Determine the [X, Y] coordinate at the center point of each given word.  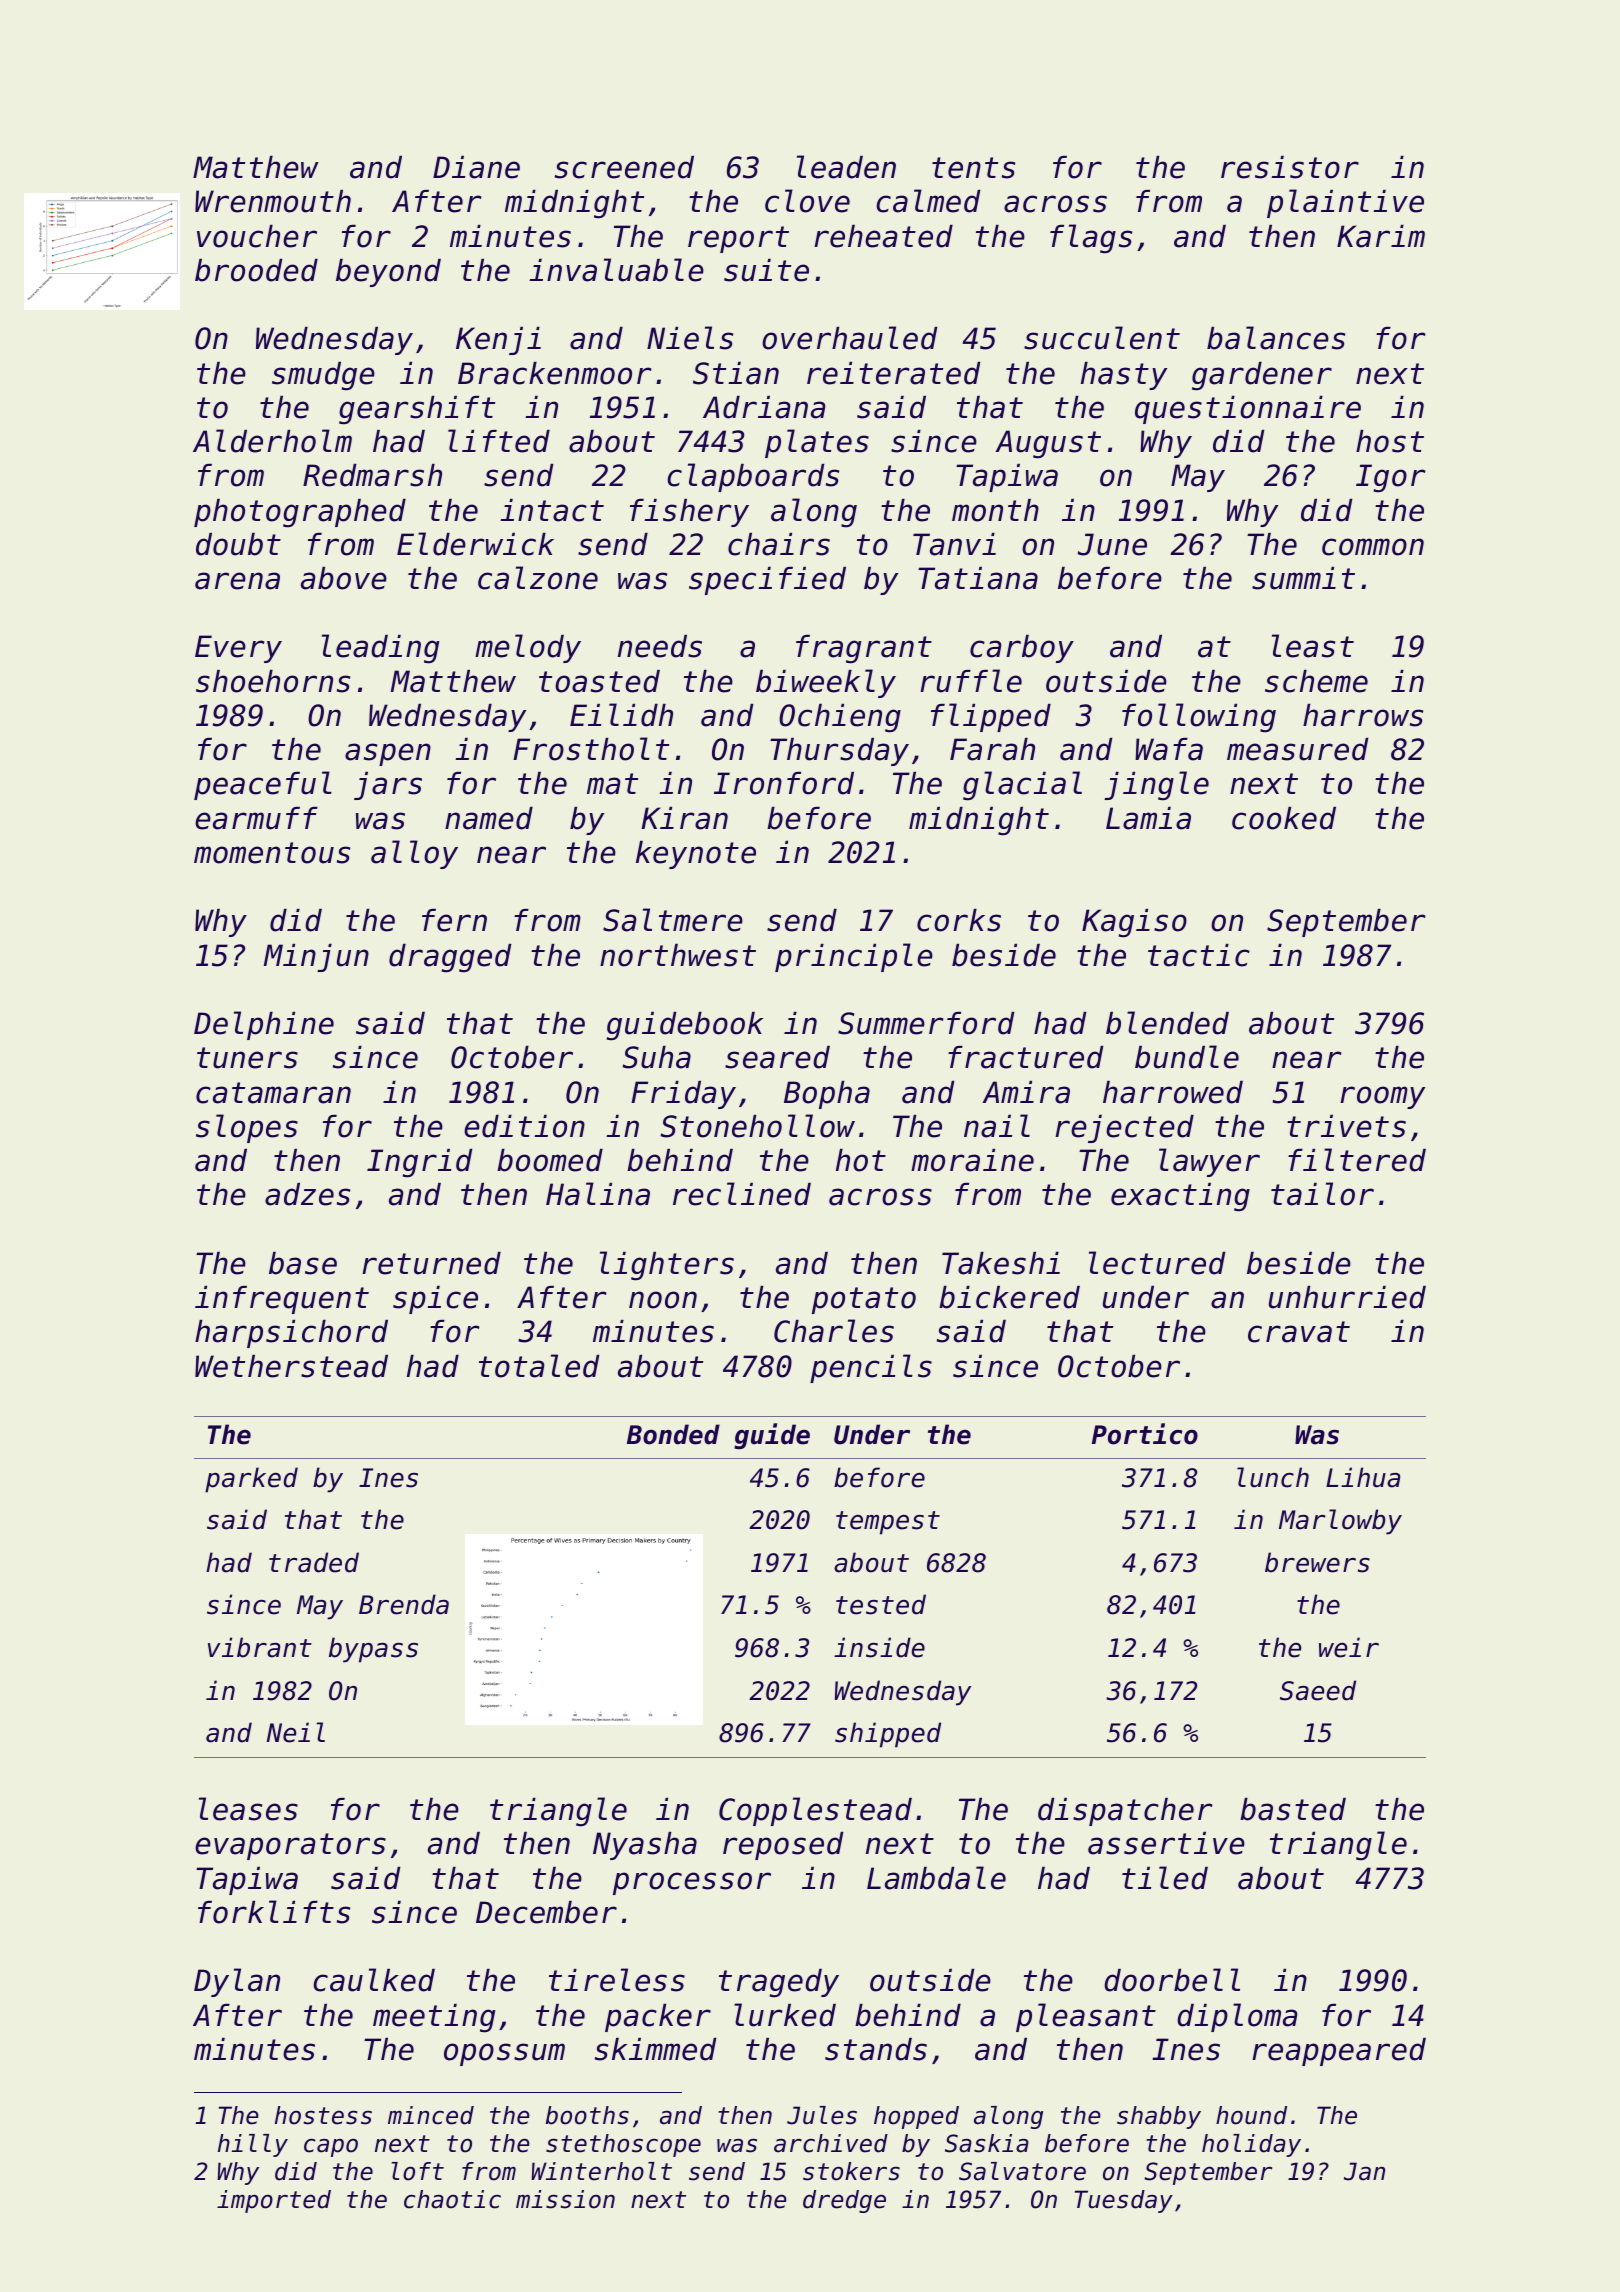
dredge [844, 2201]
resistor [1290, 167]
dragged [450, 958]
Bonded [673, 1434]
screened [624, 167]
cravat [1299, 1332]
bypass [373, 1650]
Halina [598, 1194]
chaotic [452, 2199]
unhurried [1347, 1297]
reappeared [1339, 2052]
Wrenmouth [273, 201]
